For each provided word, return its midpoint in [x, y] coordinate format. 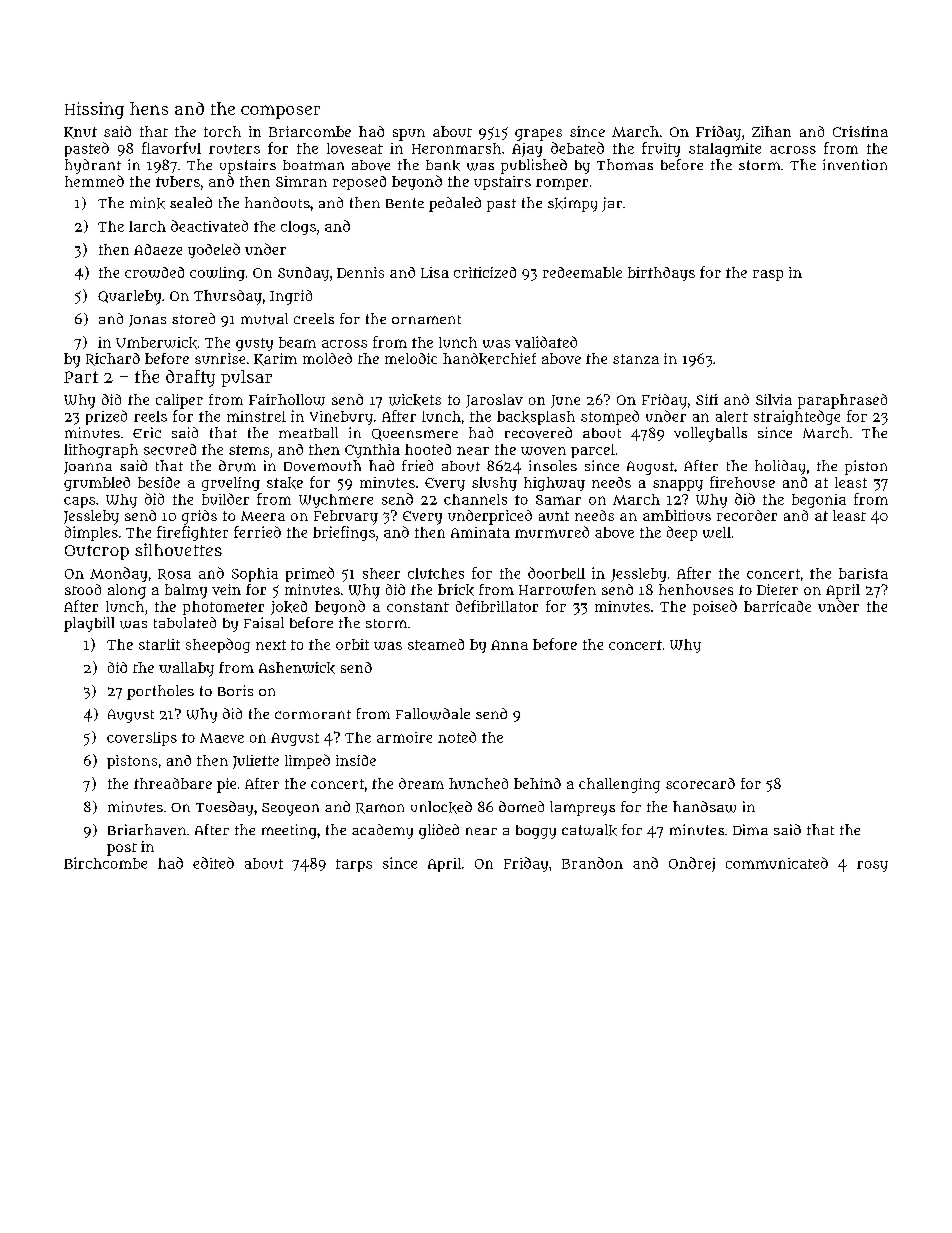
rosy [872, 866]
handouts [277, 202]
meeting [289, 831]
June [565, 401]
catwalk [589, 830]
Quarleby [129, 297]
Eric [147, 432]
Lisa [435, 272]
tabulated [185, 622]
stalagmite [725, 150]
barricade [777, 606]
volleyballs [710, 434]
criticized [485, 272]
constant [418, 607]
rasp [768, 275]
